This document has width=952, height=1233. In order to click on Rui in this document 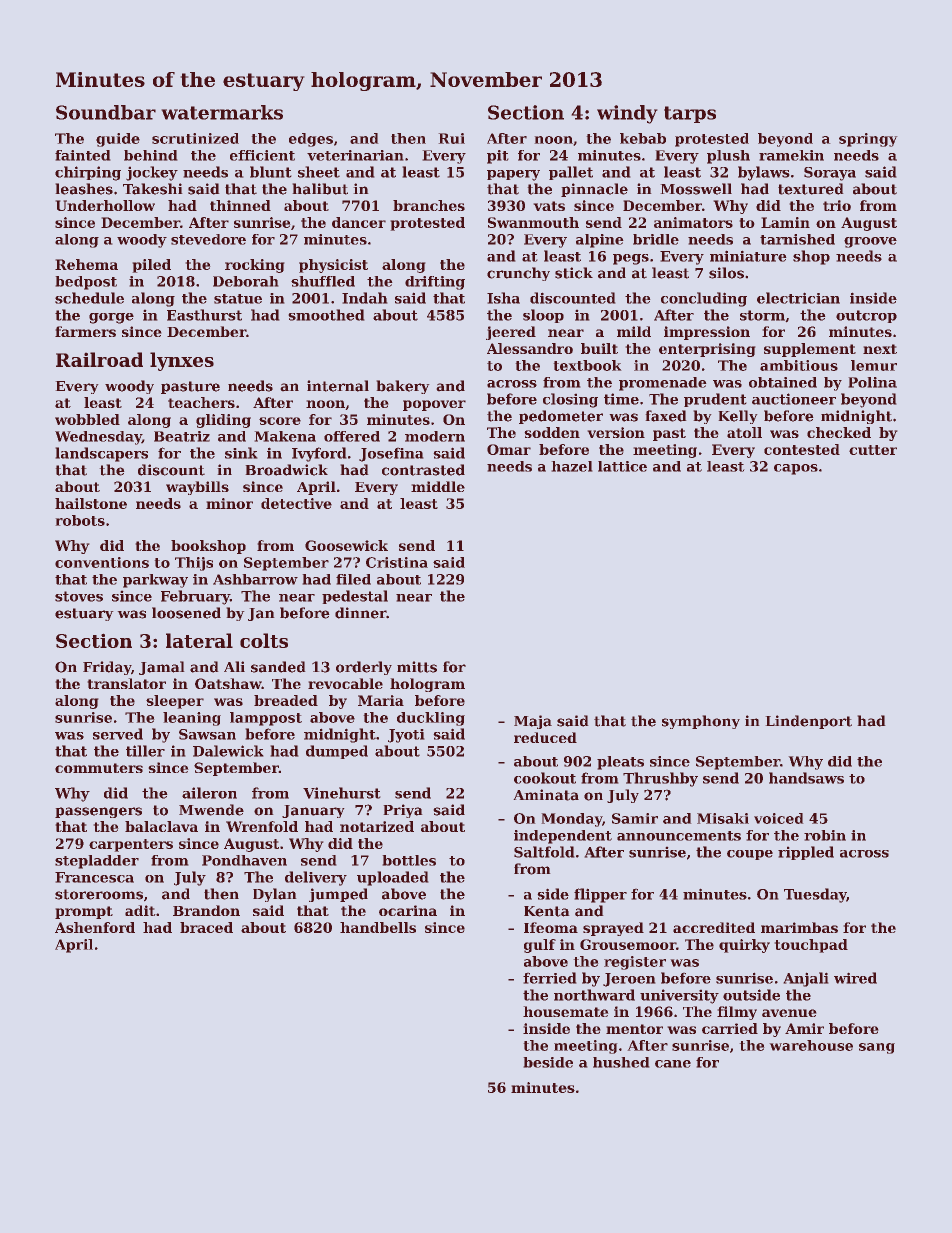, I will do `click(451, 138)`.
